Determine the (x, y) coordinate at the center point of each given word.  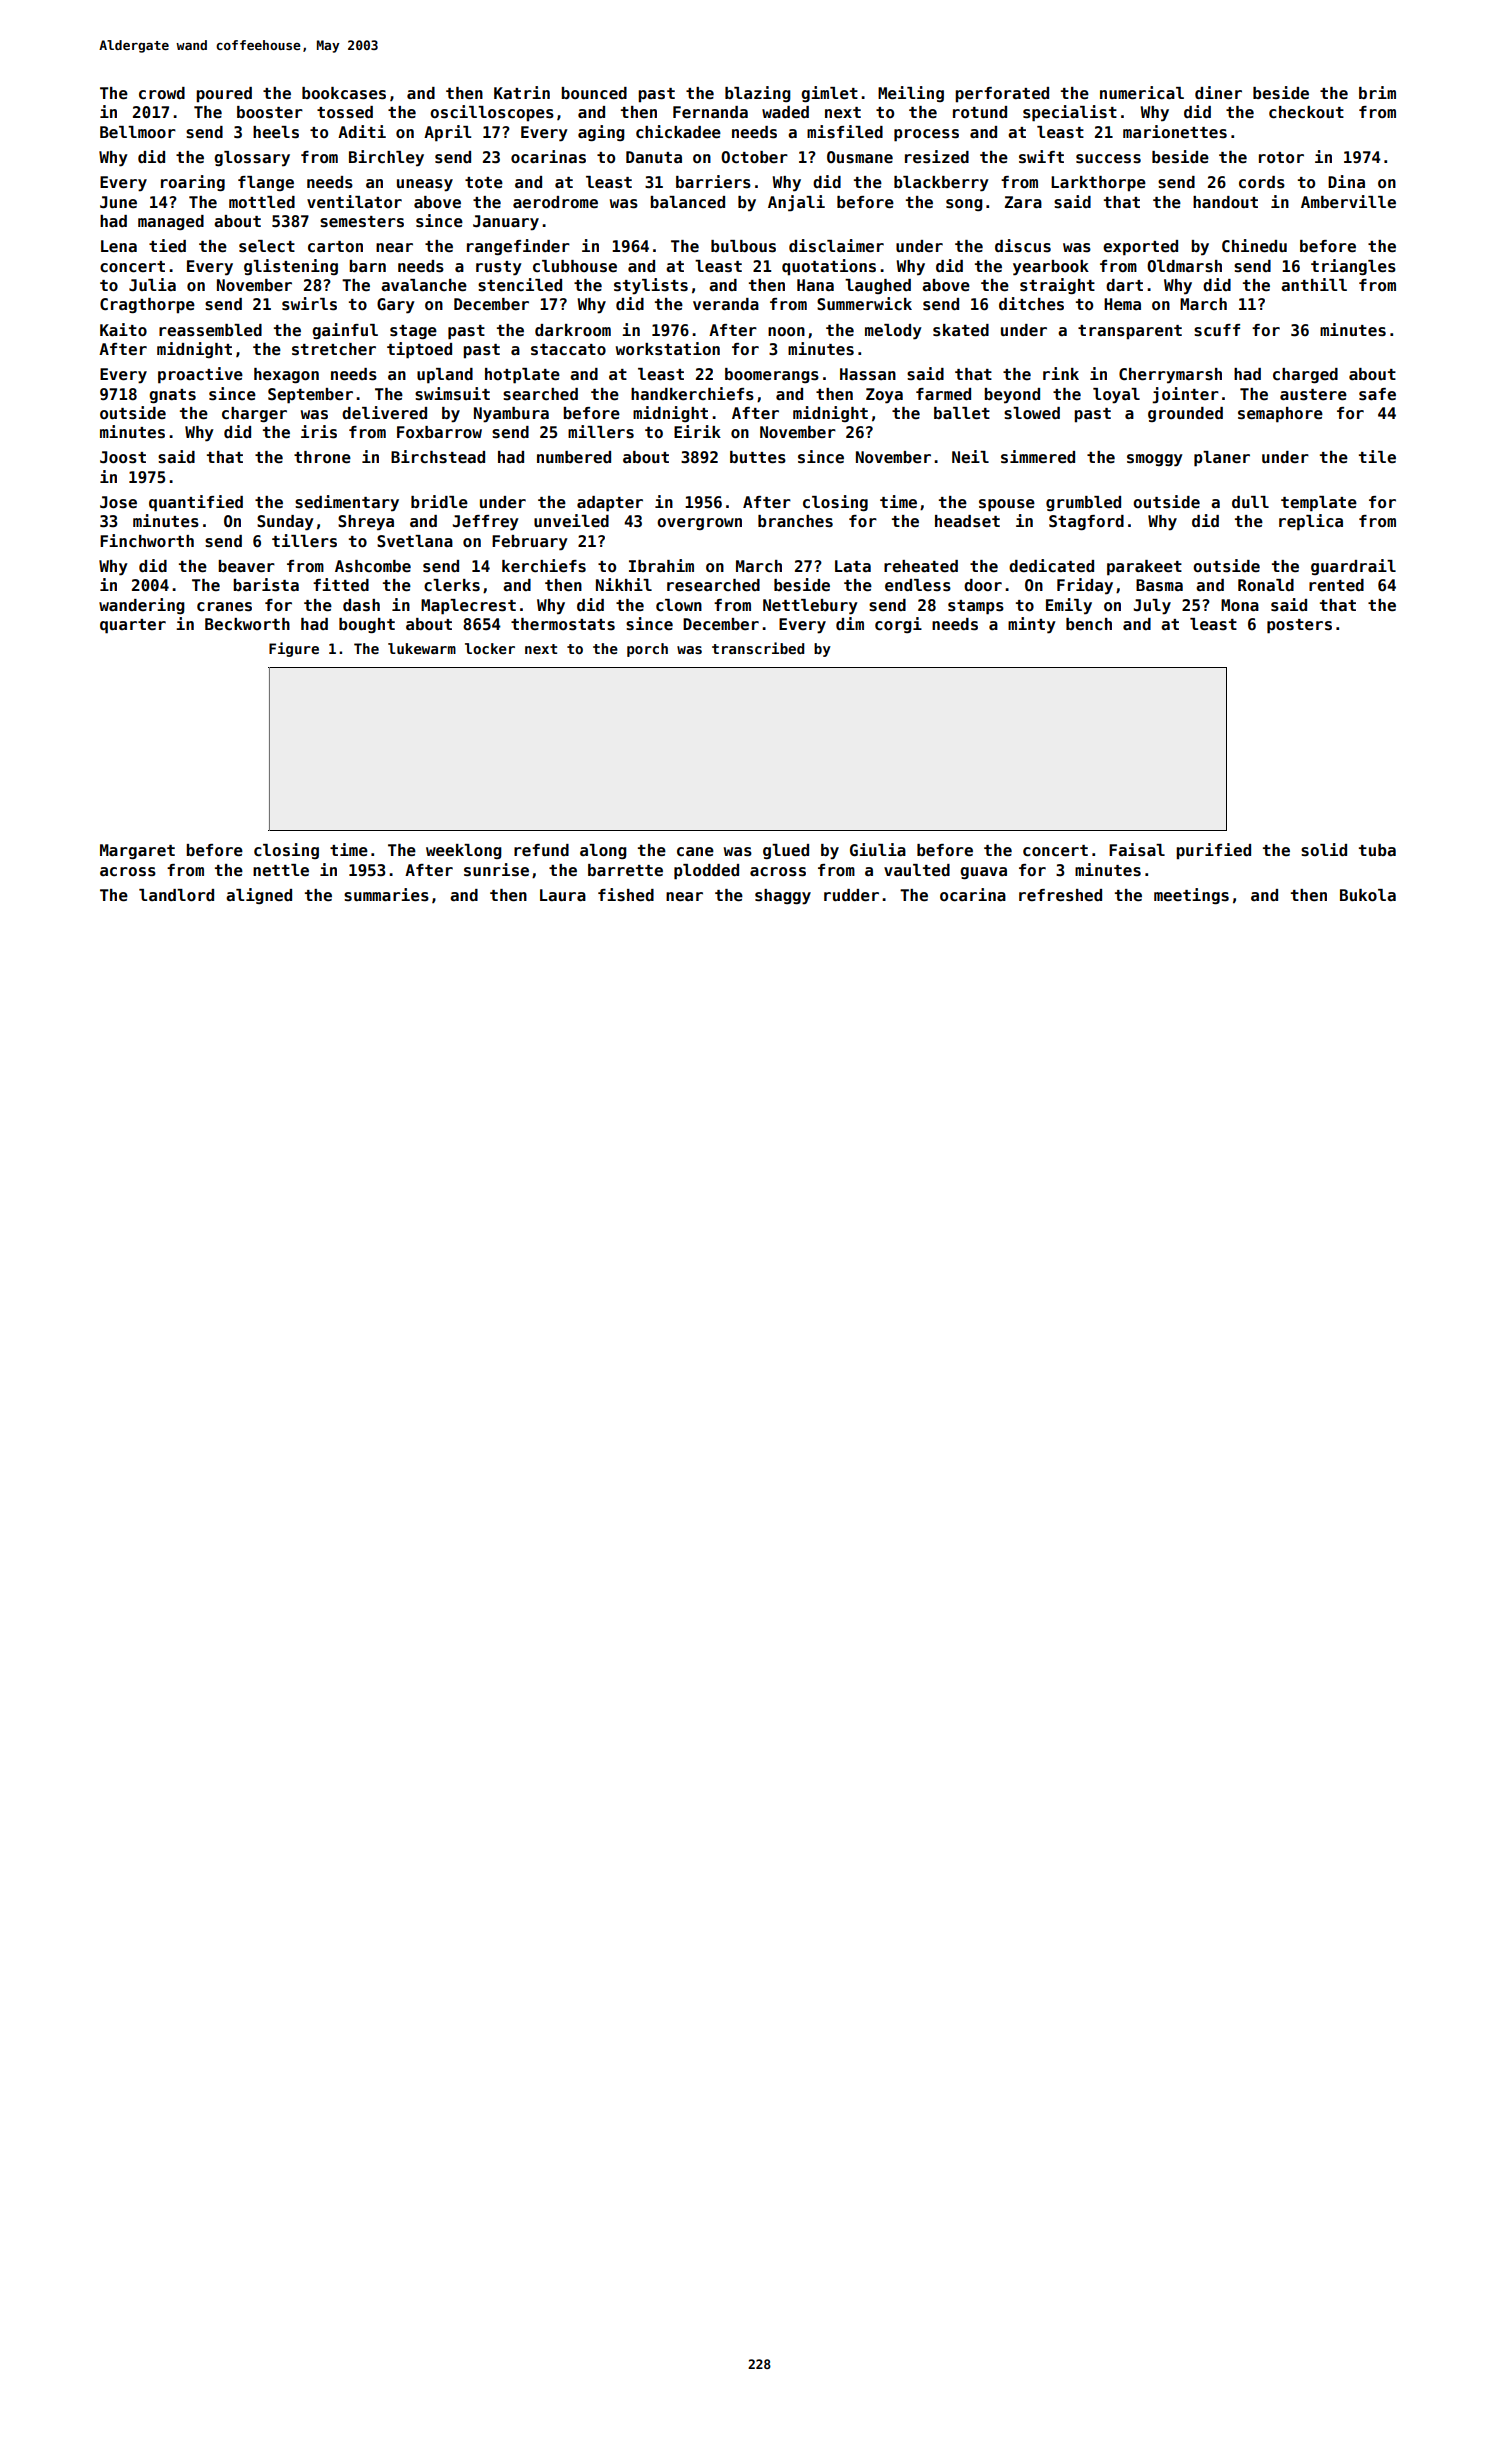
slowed (1032, 413)
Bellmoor (138, 132)
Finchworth (147, 541)
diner (1218, 93)
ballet (962, 413)
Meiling (911, 94)
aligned (259, 896)
